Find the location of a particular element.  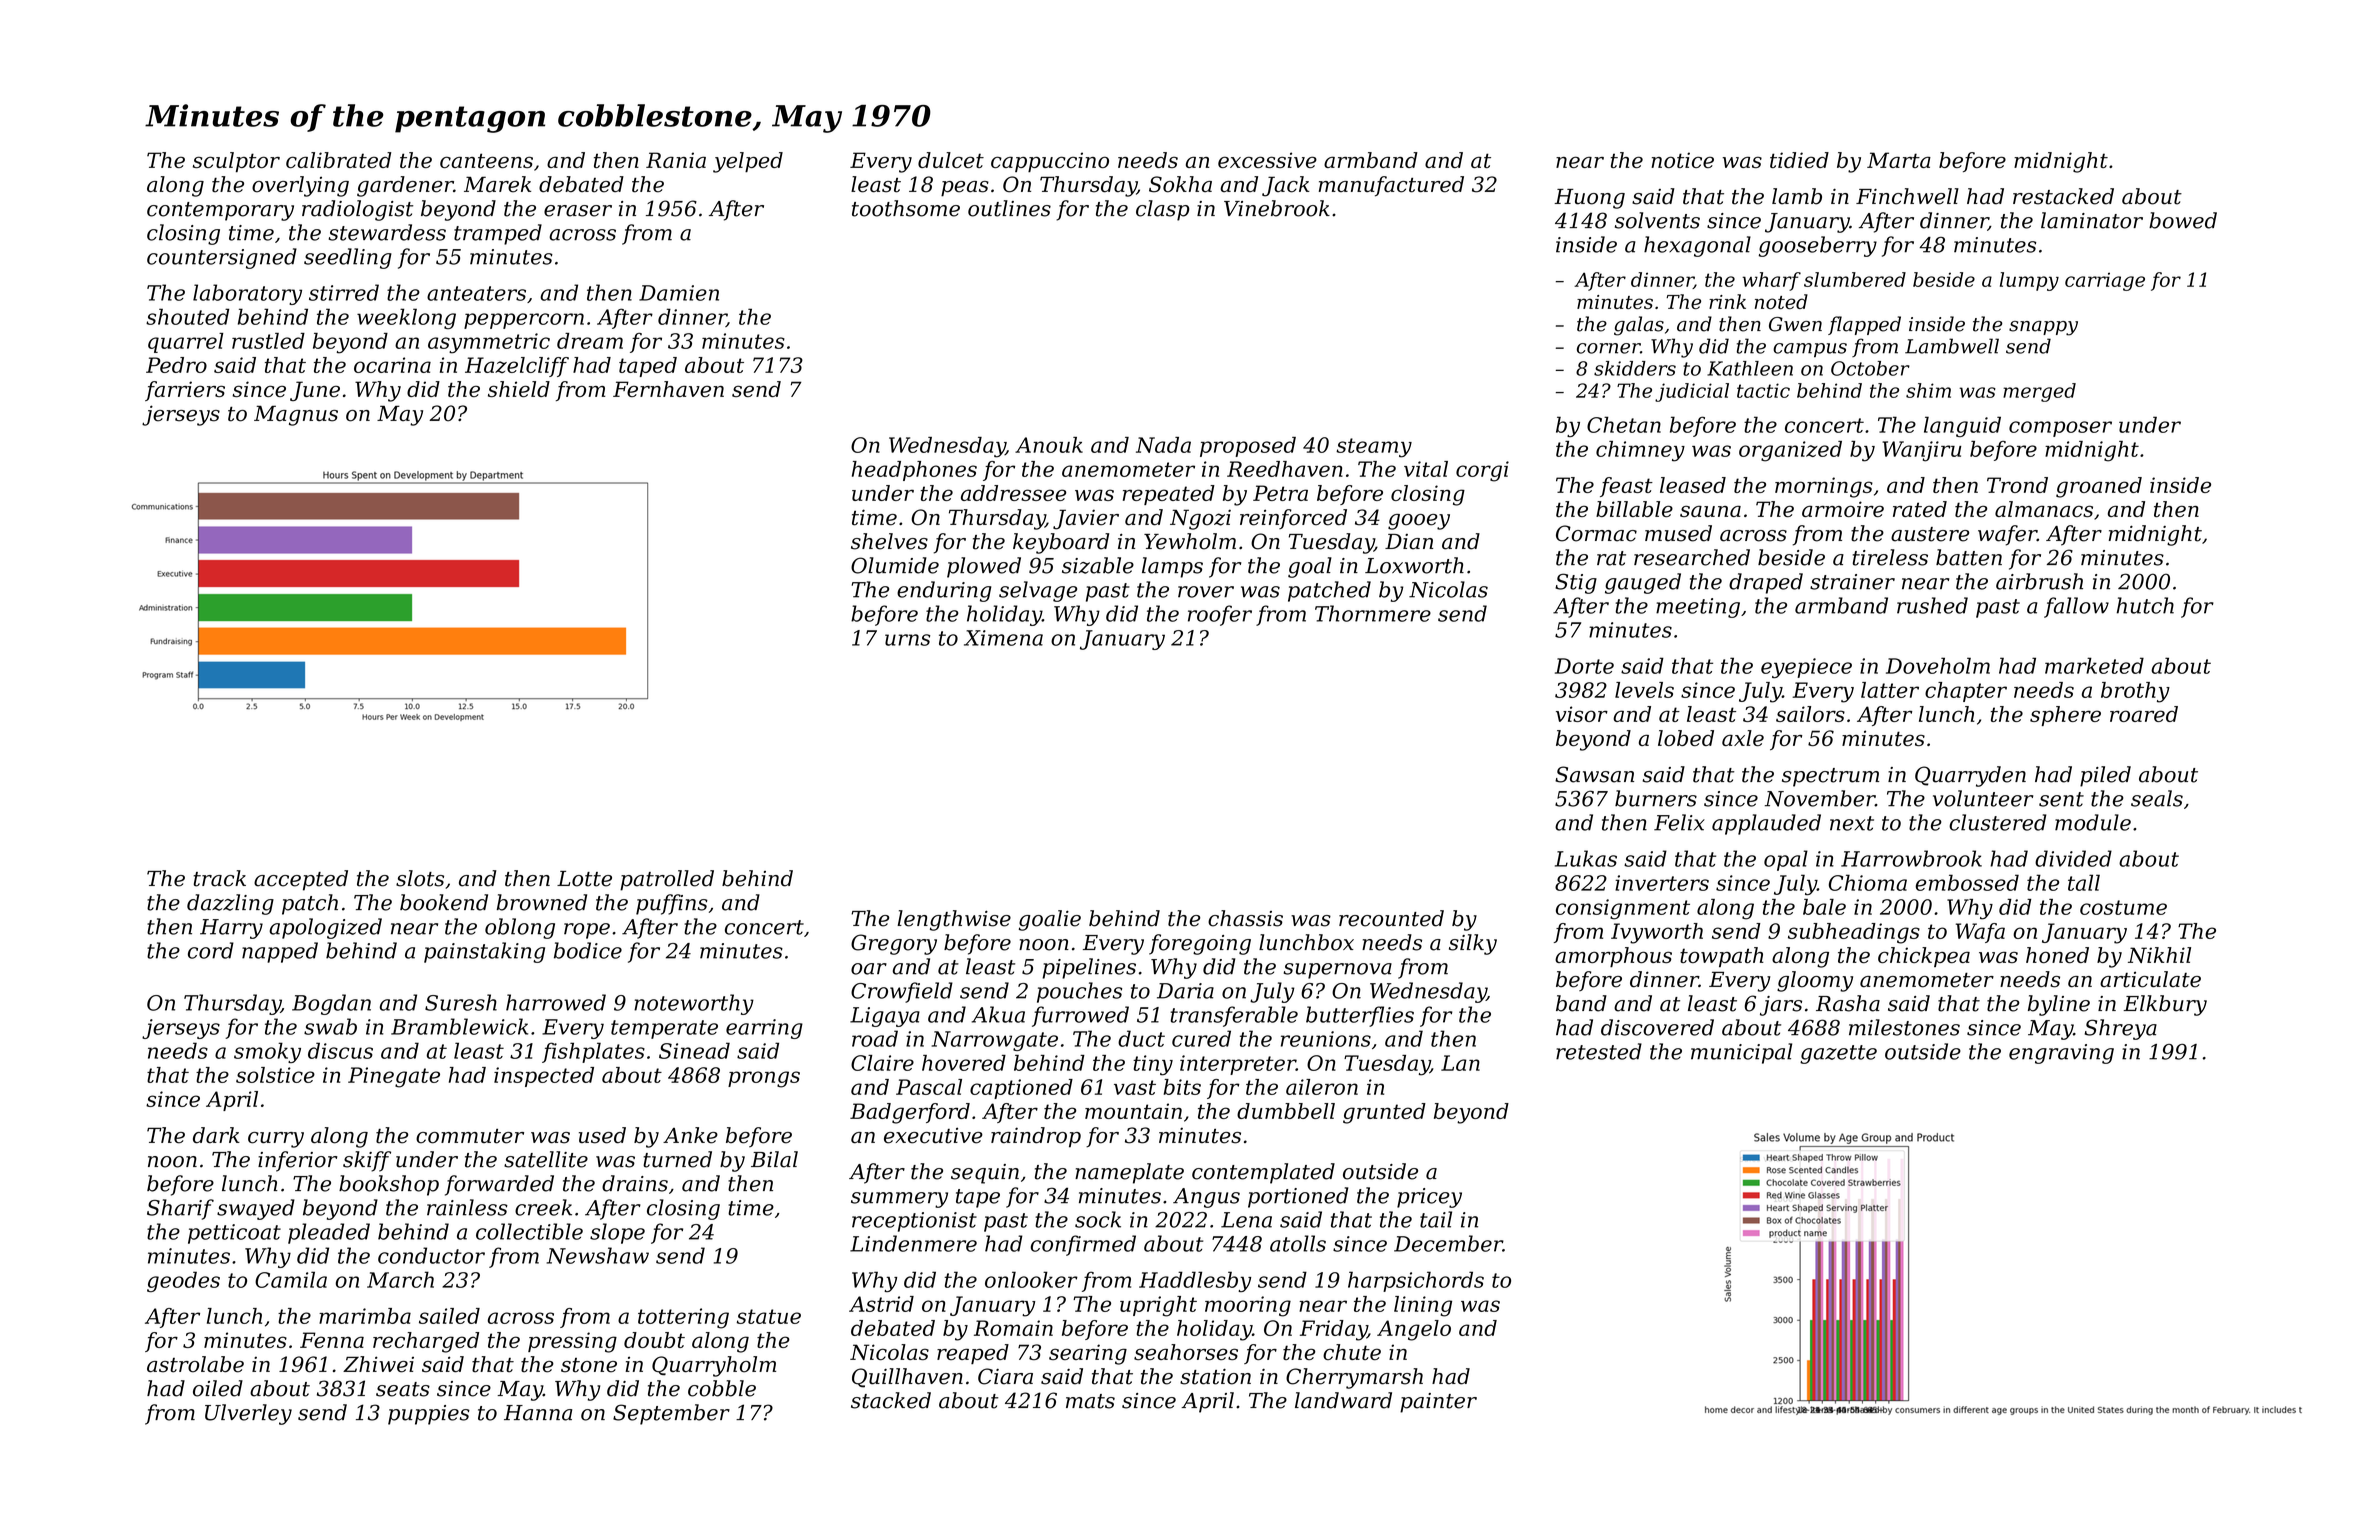

flapped is located at coordinates (1864, 325).
